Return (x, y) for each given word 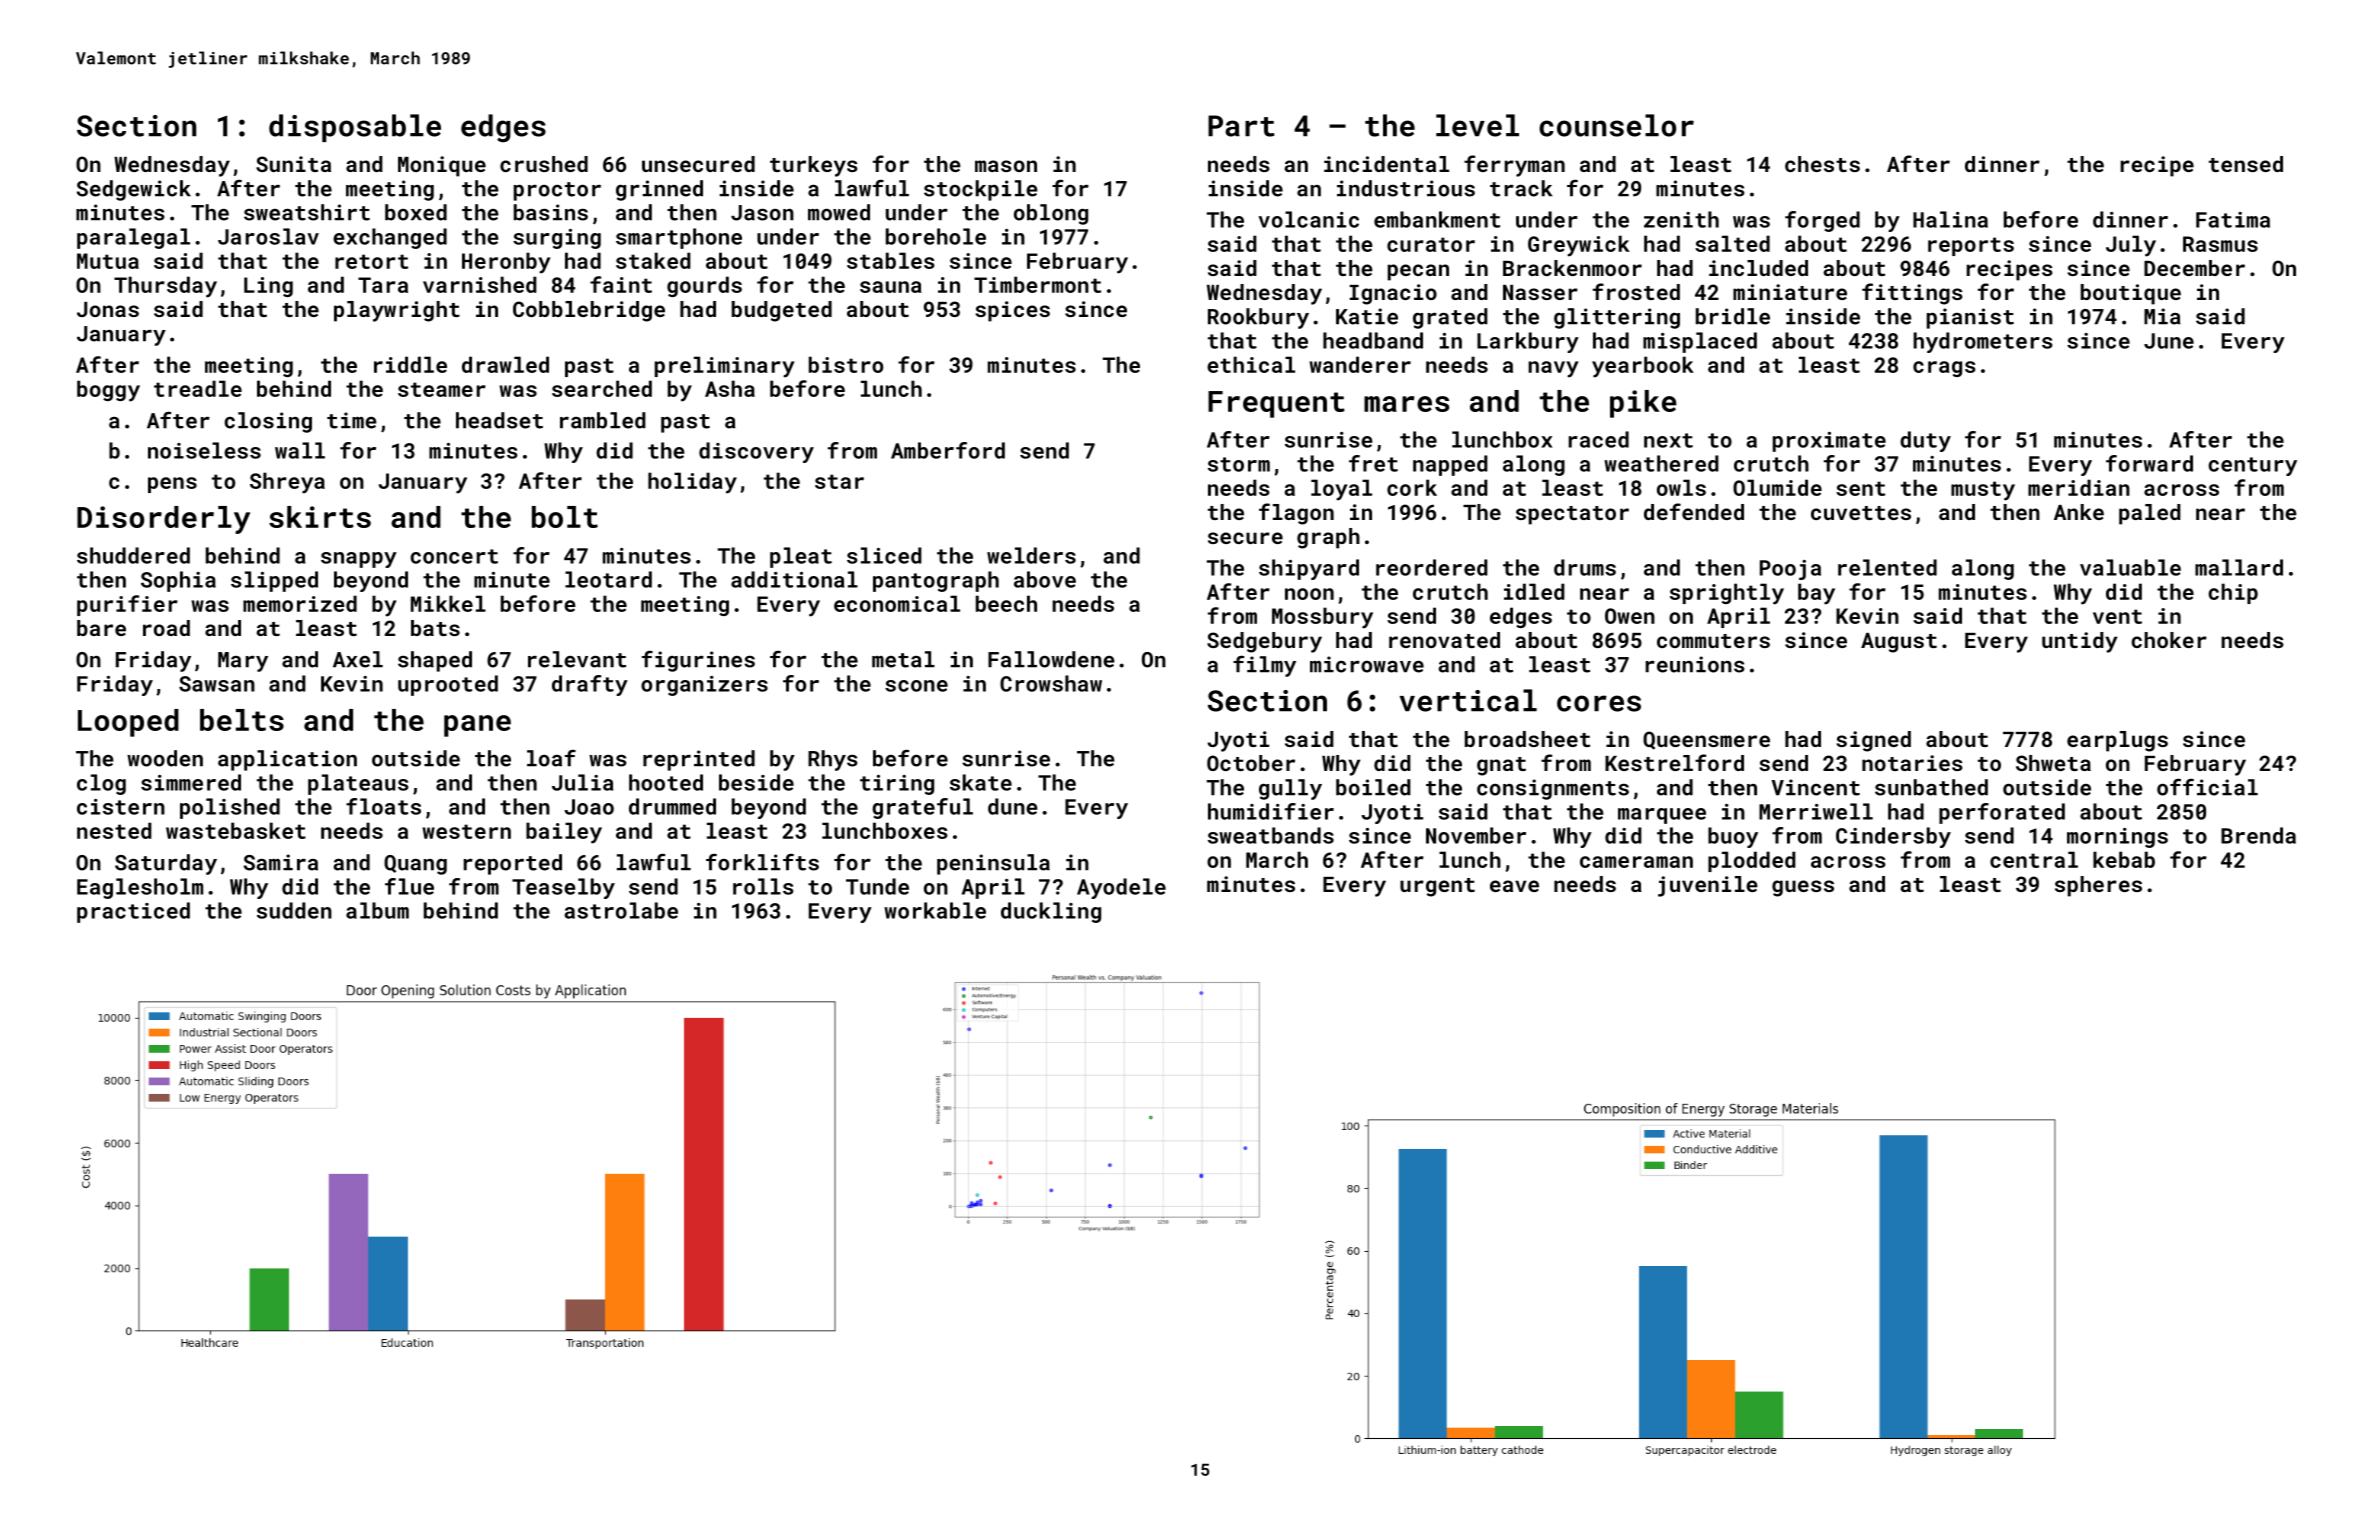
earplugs (2117, 741)
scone (916, 686)
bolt (565, 517)
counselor (1616, 125)
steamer (442, 389)
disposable (355, 128)
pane (477, 726)
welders (1031, 555)
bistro (846, 364)
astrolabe (621, 910)
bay (1816, 594)
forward (2149, 463)
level (1477, 125)
